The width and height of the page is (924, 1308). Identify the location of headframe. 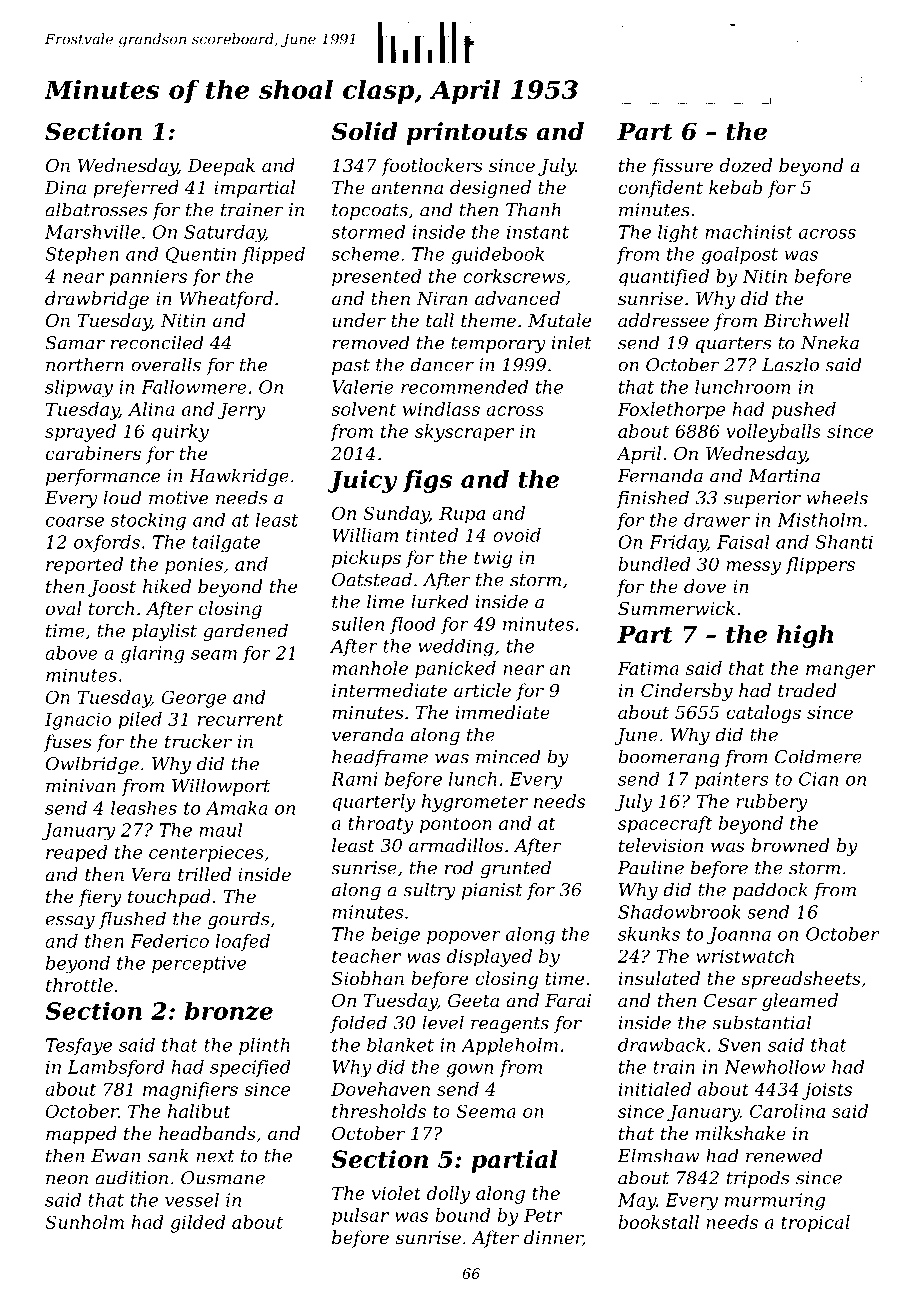
(380, 758).
